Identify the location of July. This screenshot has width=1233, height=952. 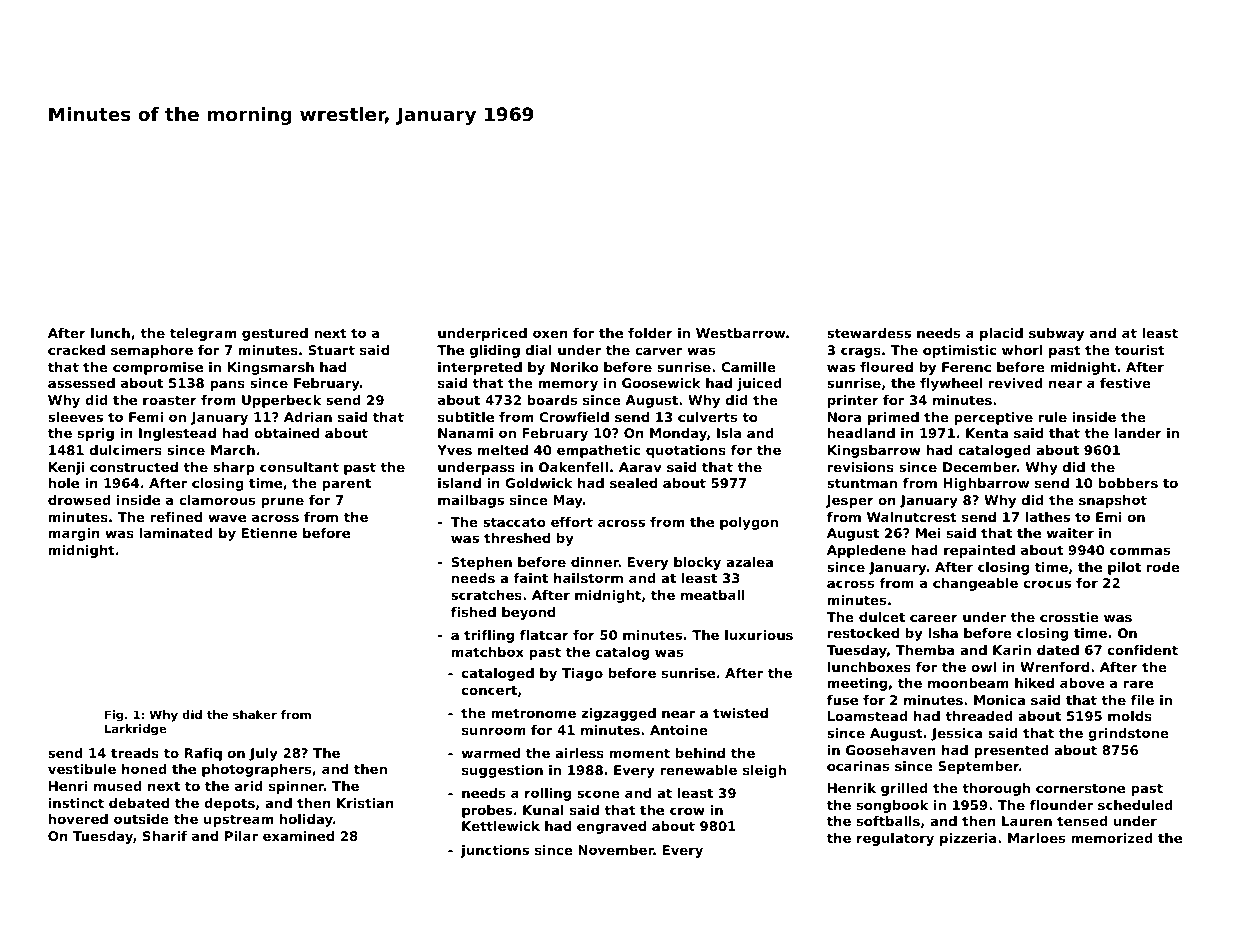
(263, 754).
